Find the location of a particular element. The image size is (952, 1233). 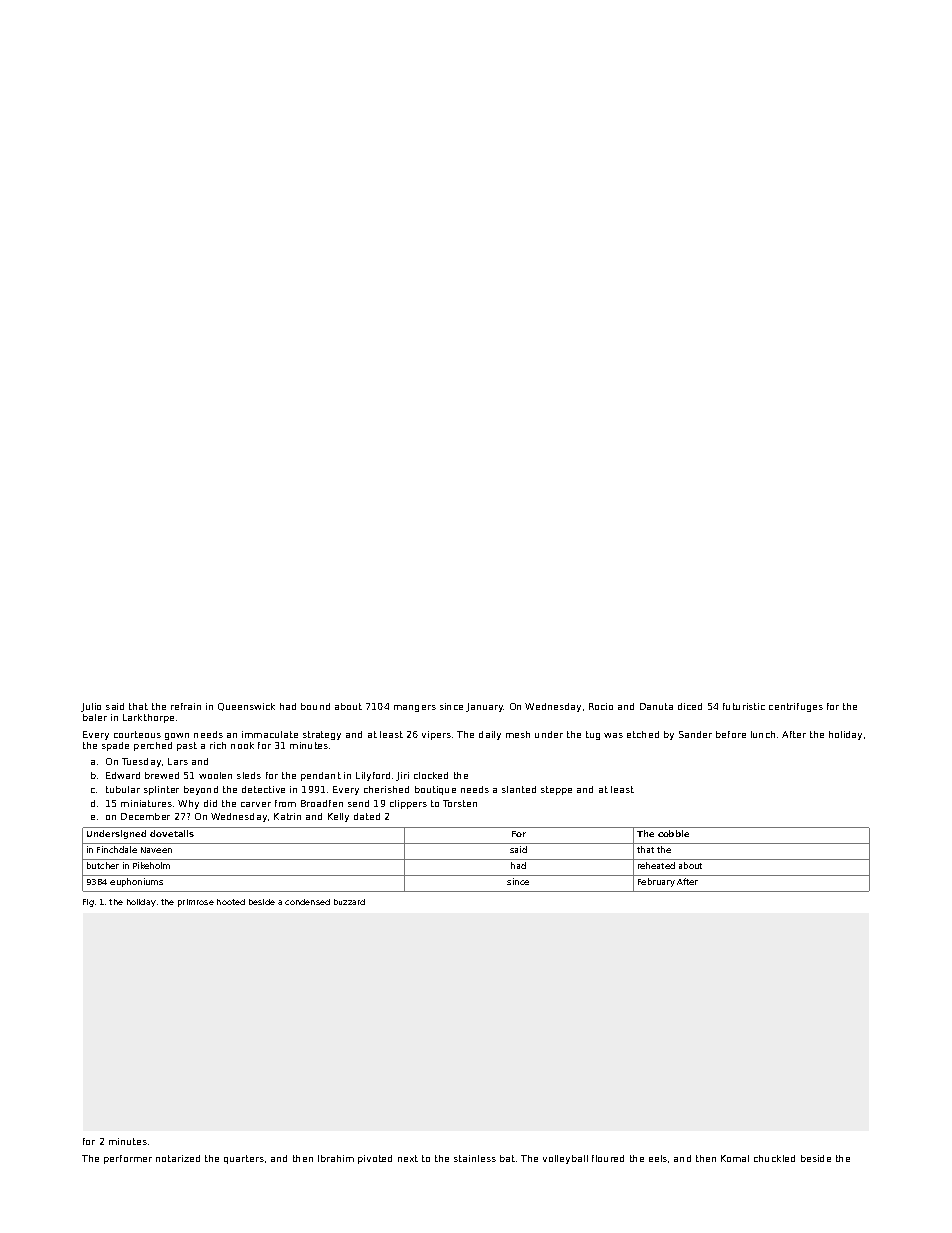

February is located at coordinates (656, 882).
